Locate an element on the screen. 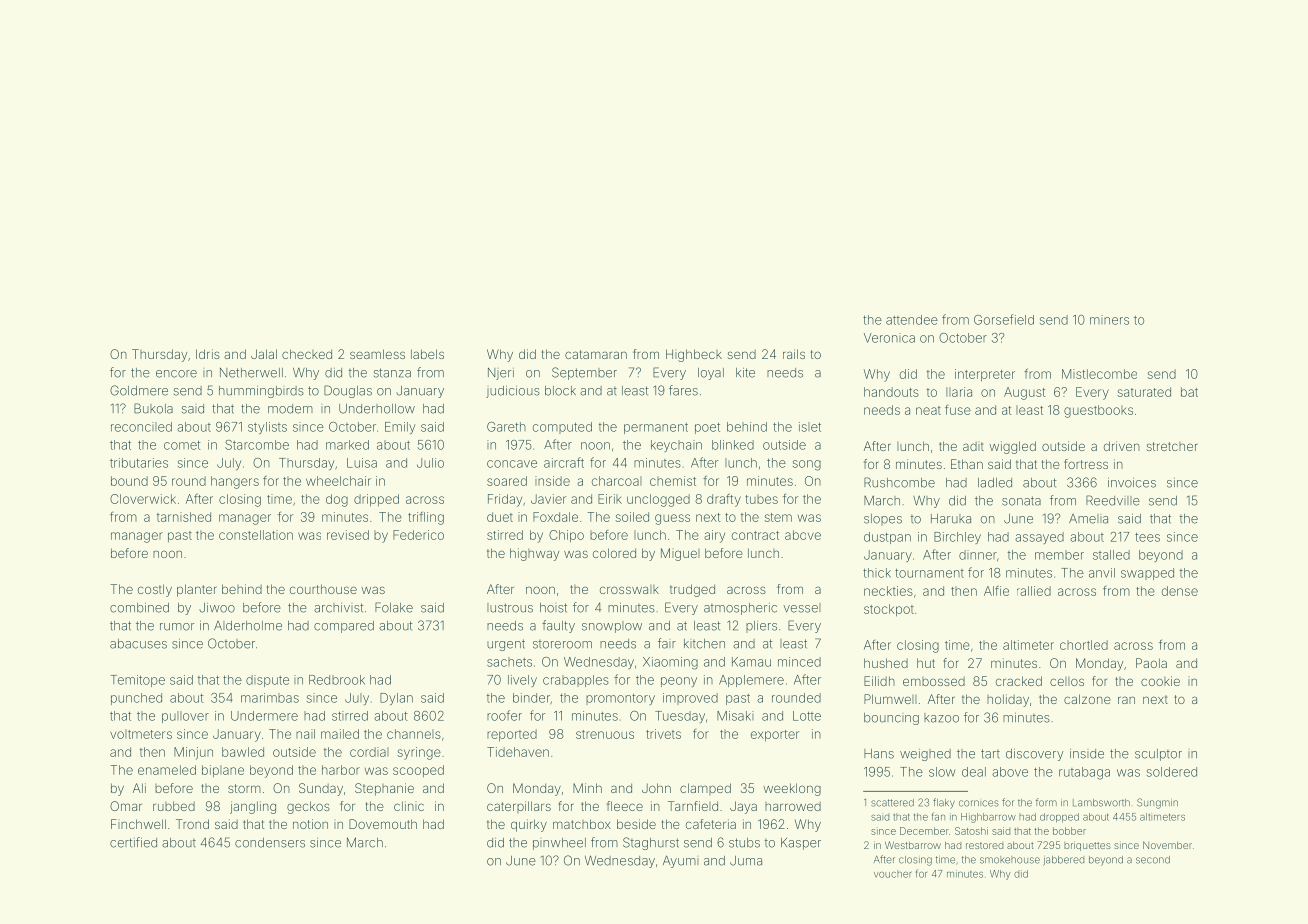  Ayumi is located at coordinates (681, 861).
